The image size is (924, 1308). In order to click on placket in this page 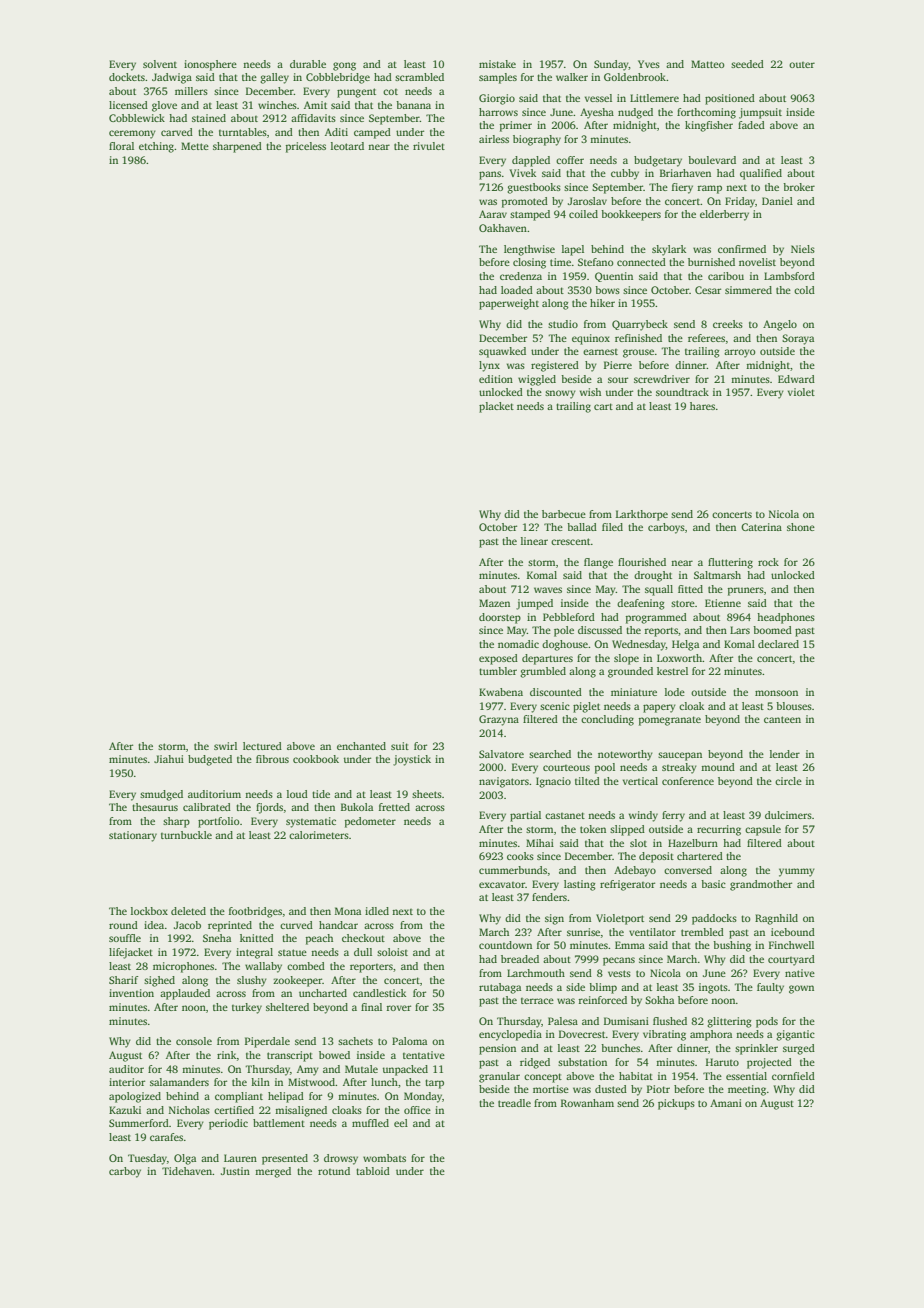, I will do `click(496, 407)`.
